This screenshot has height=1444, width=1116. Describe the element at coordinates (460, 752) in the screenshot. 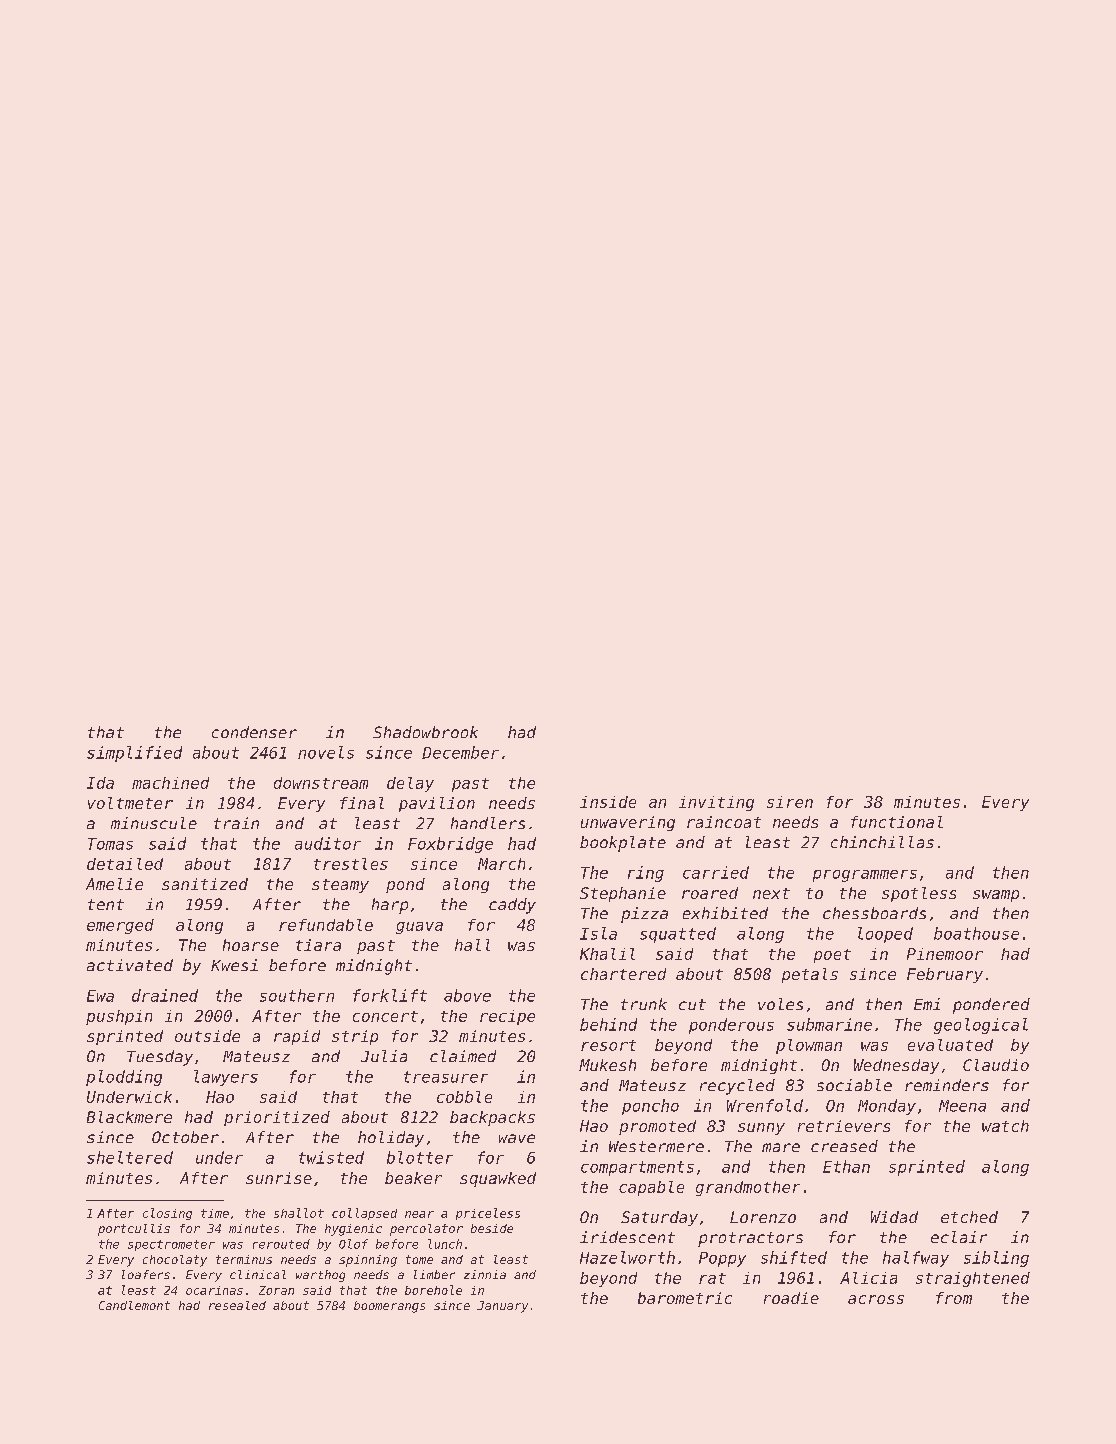

I see `December` at that location.
